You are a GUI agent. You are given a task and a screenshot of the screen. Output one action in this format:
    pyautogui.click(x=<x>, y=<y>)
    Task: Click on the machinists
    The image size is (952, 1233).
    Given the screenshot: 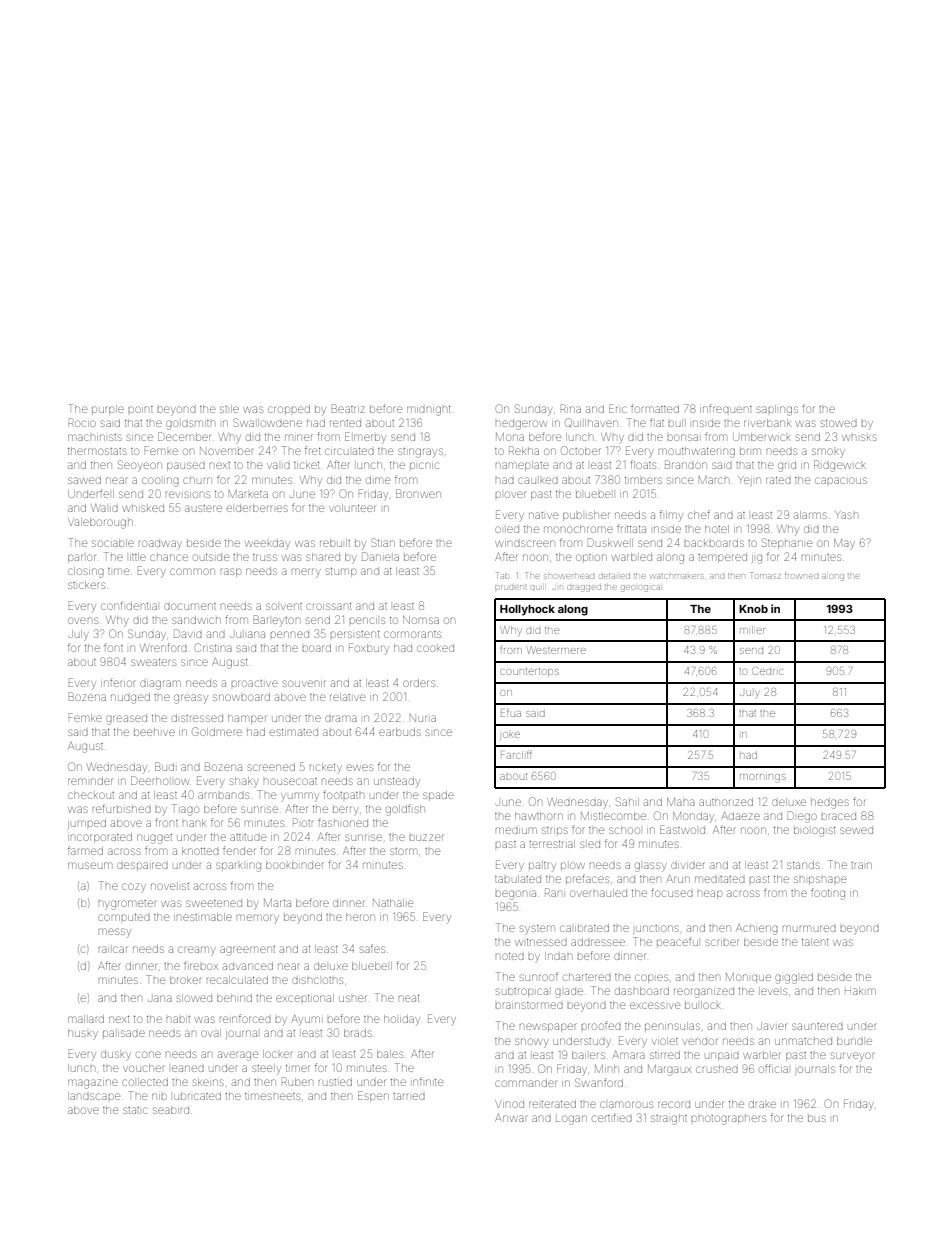 What is the action you would take?
    pyautogui.click(x=95, y=437)
